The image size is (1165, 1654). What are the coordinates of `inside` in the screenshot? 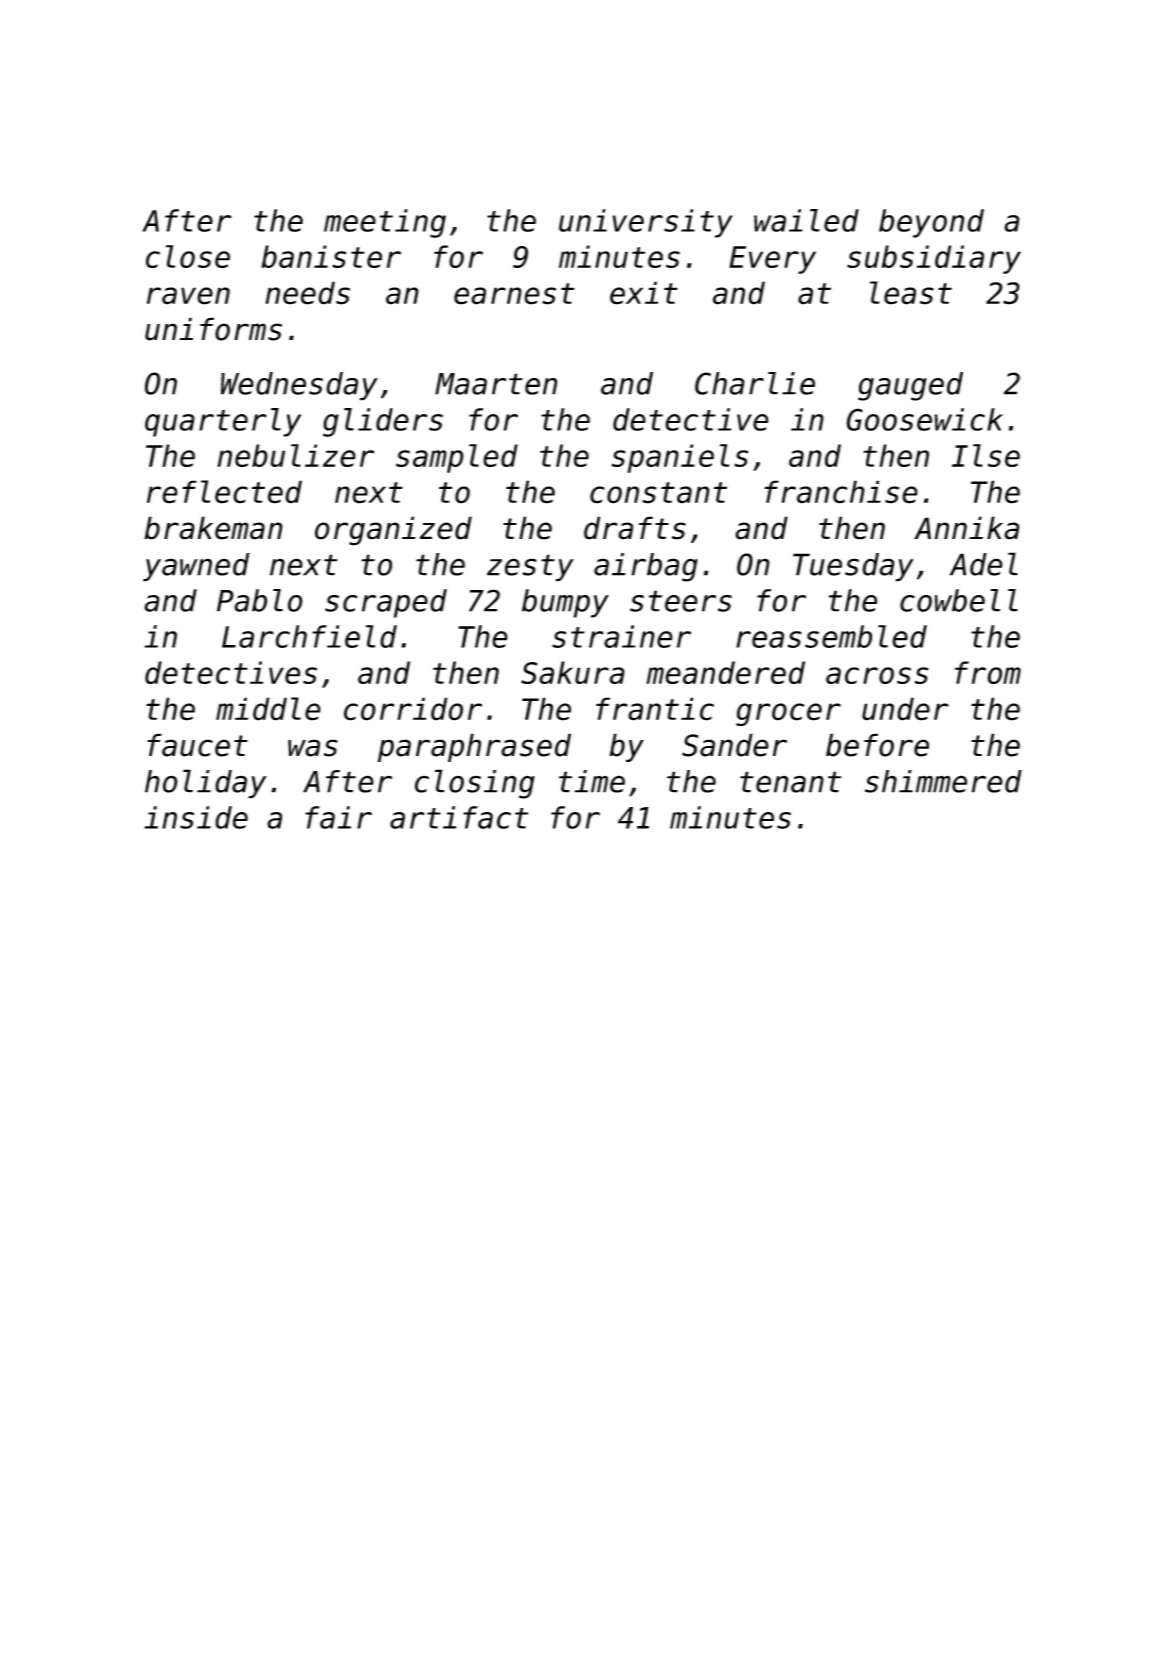 It's located at (196, 817).
